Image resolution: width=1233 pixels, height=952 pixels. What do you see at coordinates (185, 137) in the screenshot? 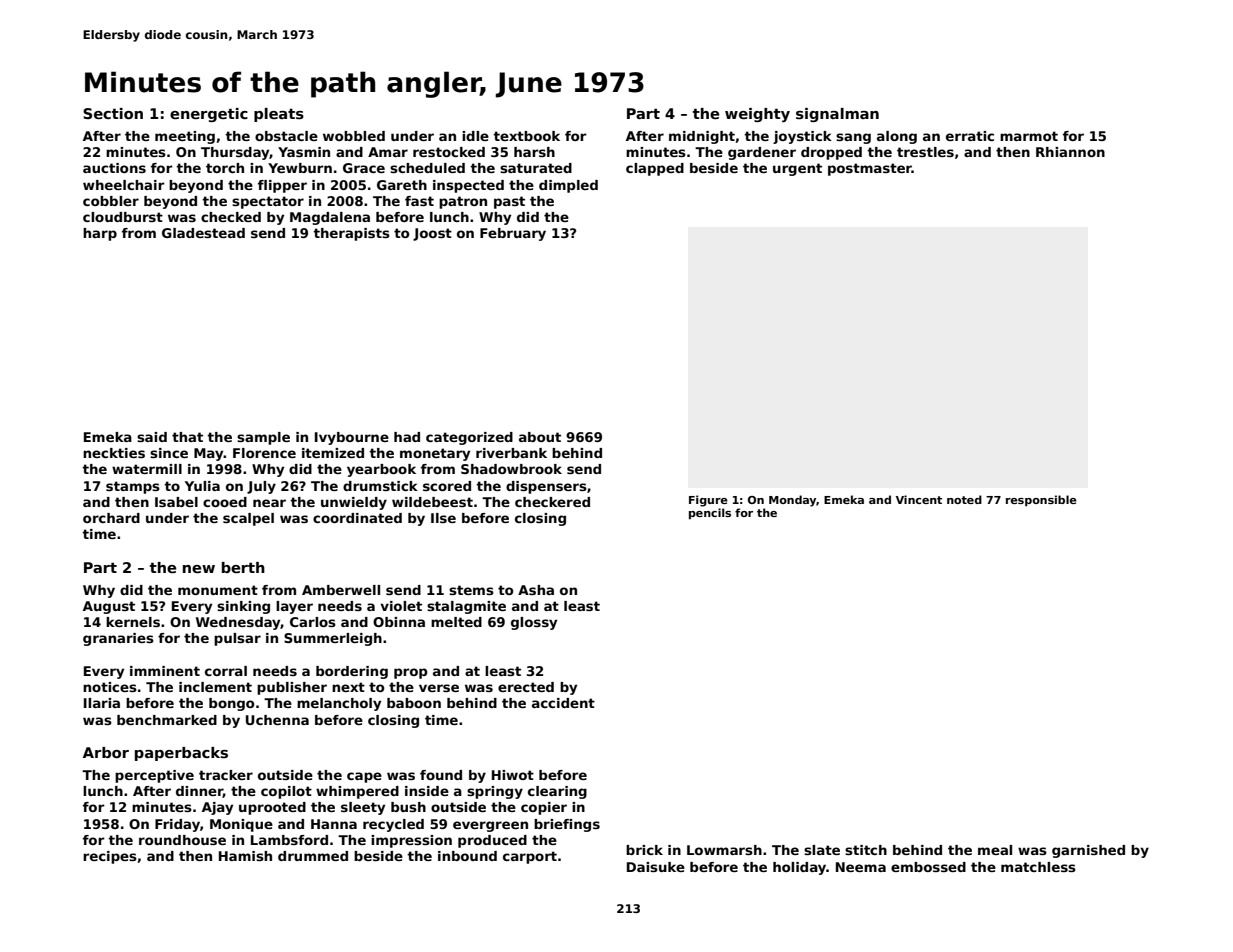
I see `meeting` at bounding box center [185, 137].
